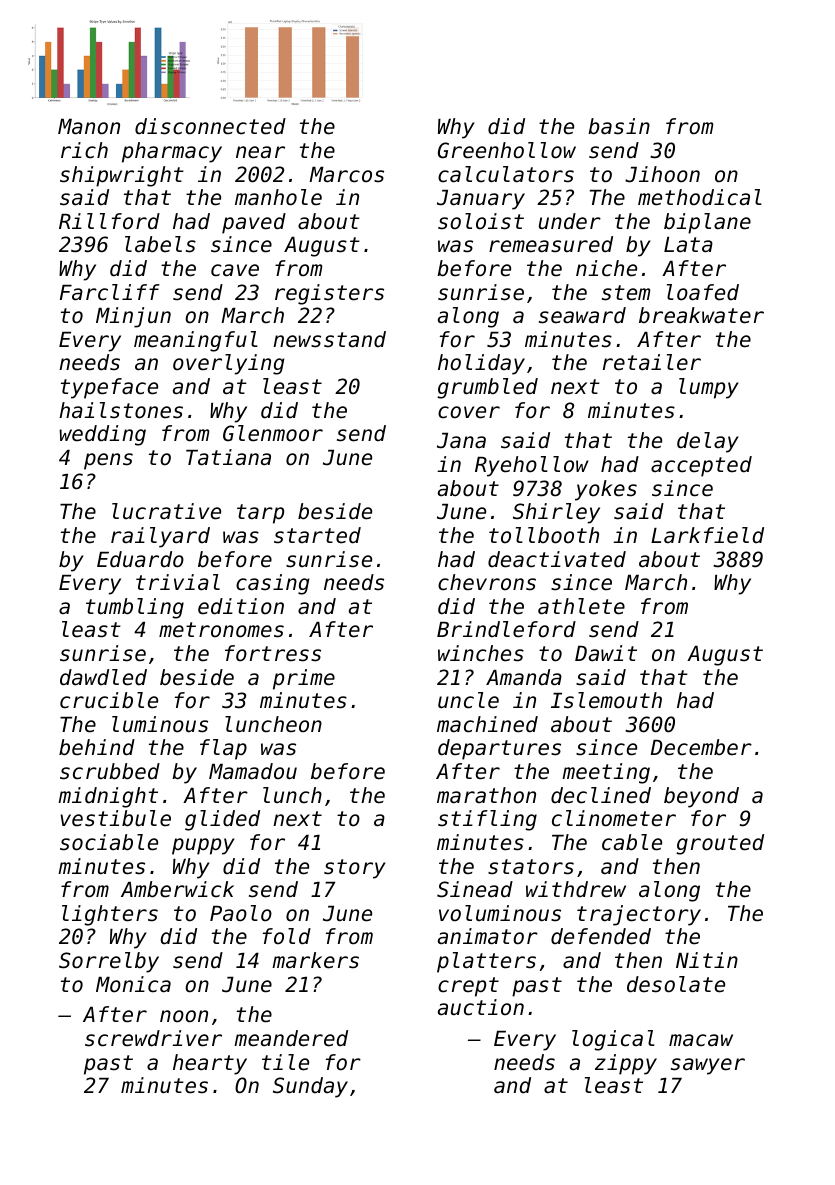 The width and height of the image is (835, 1185). Describe the element at coordinates (254, 223) in the image. I see `paved` at that location.
